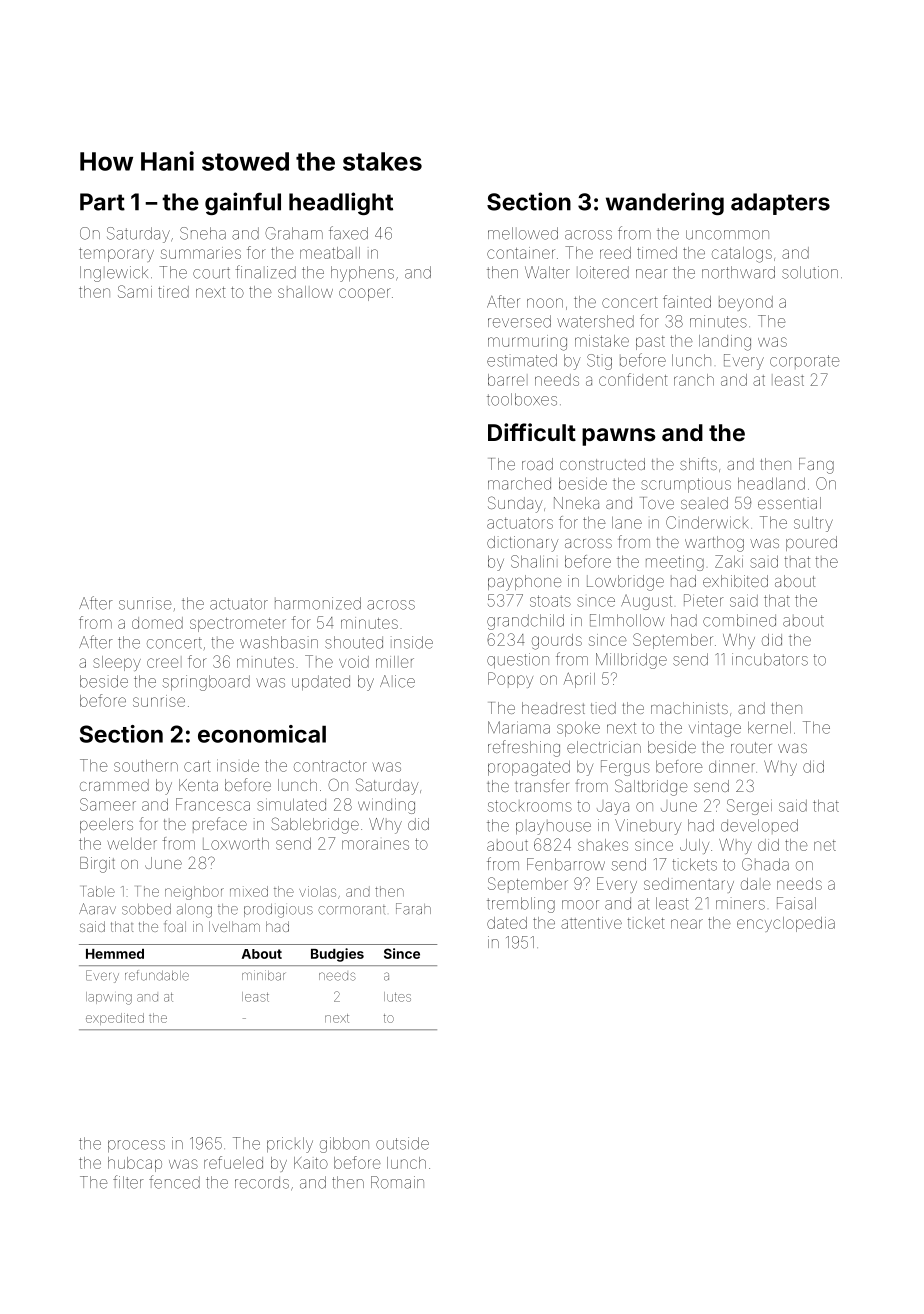 Image resolution: width=924 pixels, height=1314 pixels. I want to click on poured, so click(811, 543).
